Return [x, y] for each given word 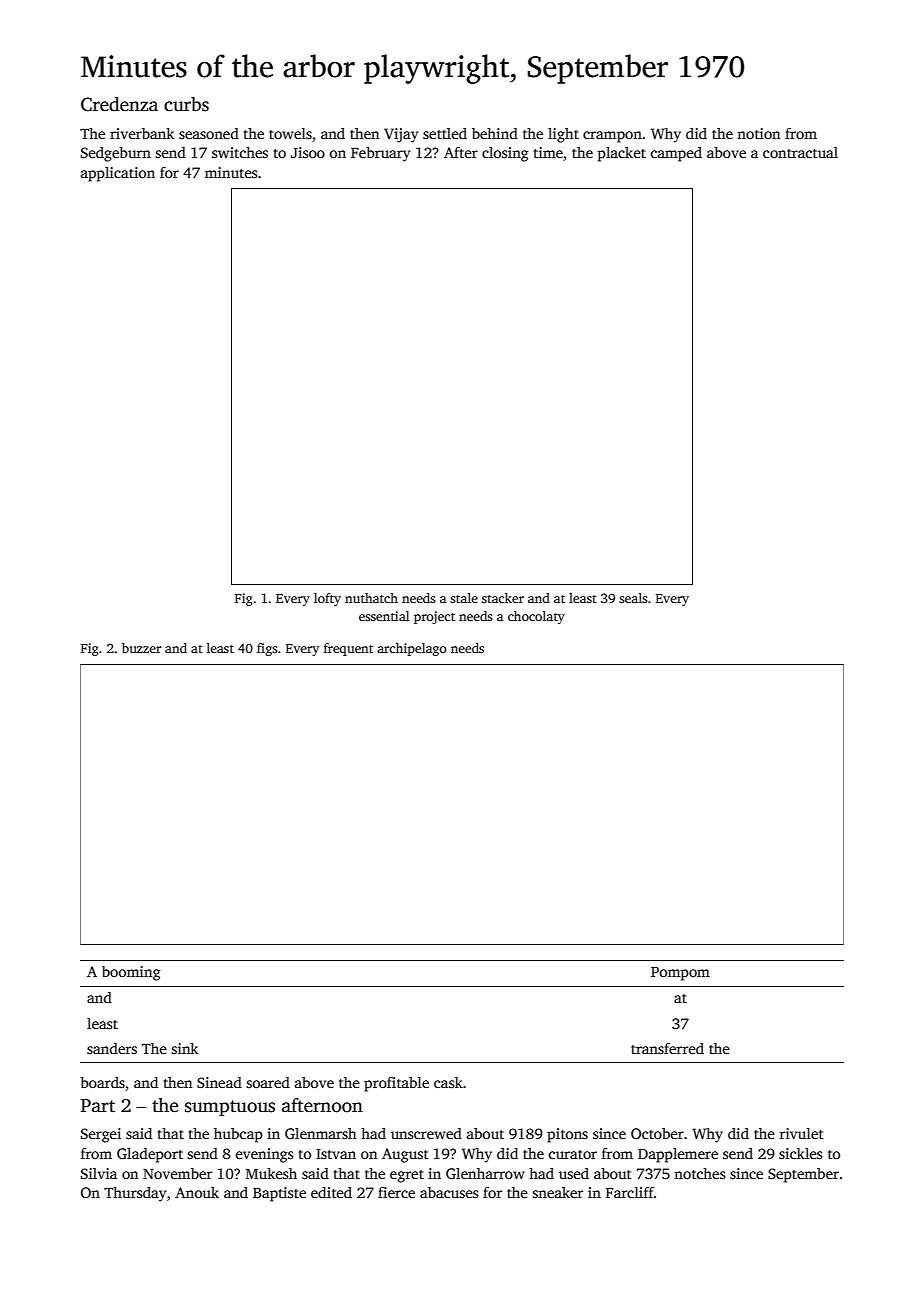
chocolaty [536, 617]
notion [758, 133]
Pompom [680, 974]
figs [267, 649]
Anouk [197, 1192]
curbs [186, 104]
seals [633, 598]
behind [495, 133]
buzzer [141, 648]
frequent [348, 649]
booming [131, 973]
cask [448, 1082]
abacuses [449, 1192]
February [380, 154]
